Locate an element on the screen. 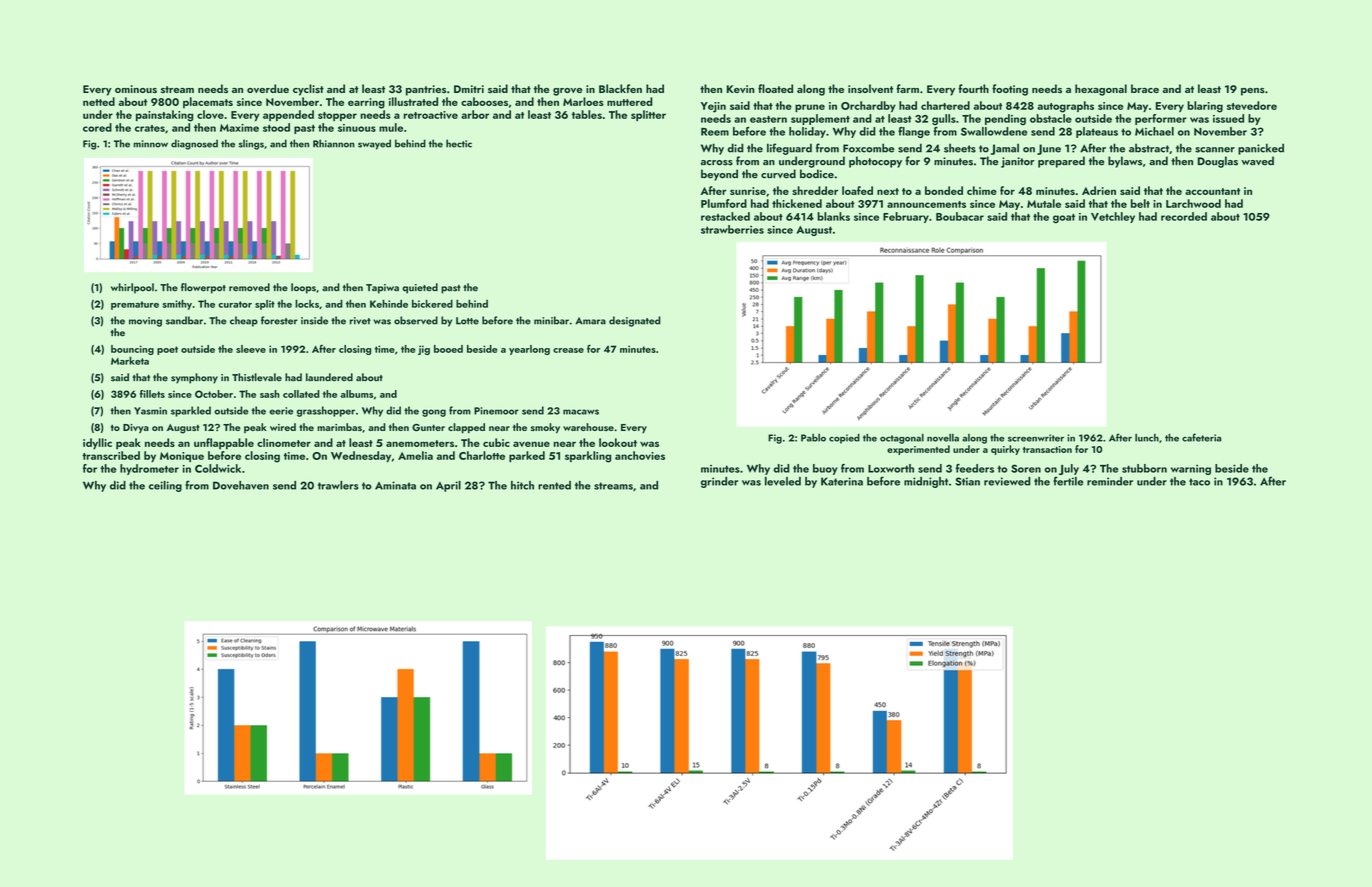 The height and width of the screenshot is (887, 1372). hydrometer is located at coordinates (149, 469).
